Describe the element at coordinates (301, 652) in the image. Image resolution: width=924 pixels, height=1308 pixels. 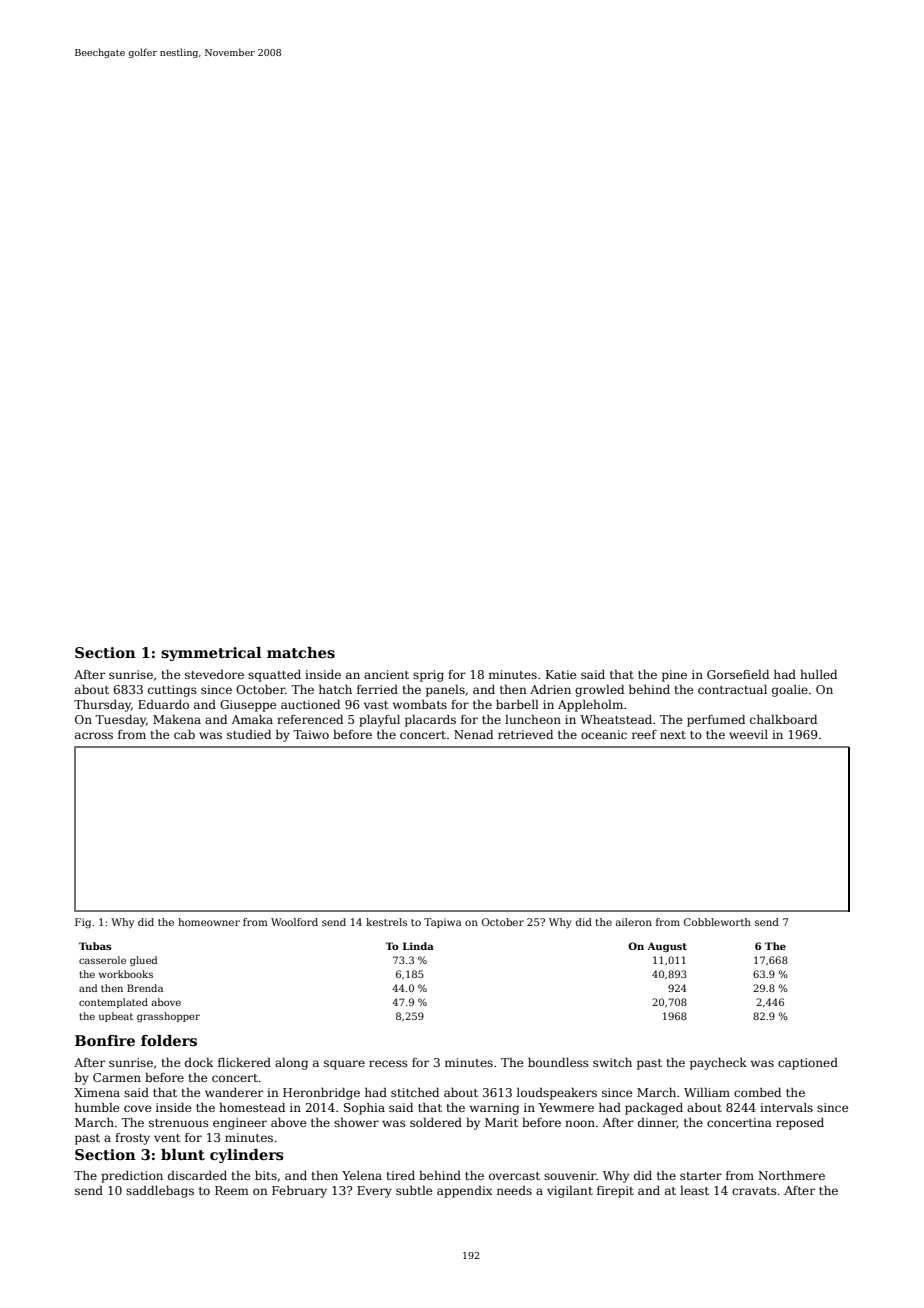
I see `matches` at that location.
